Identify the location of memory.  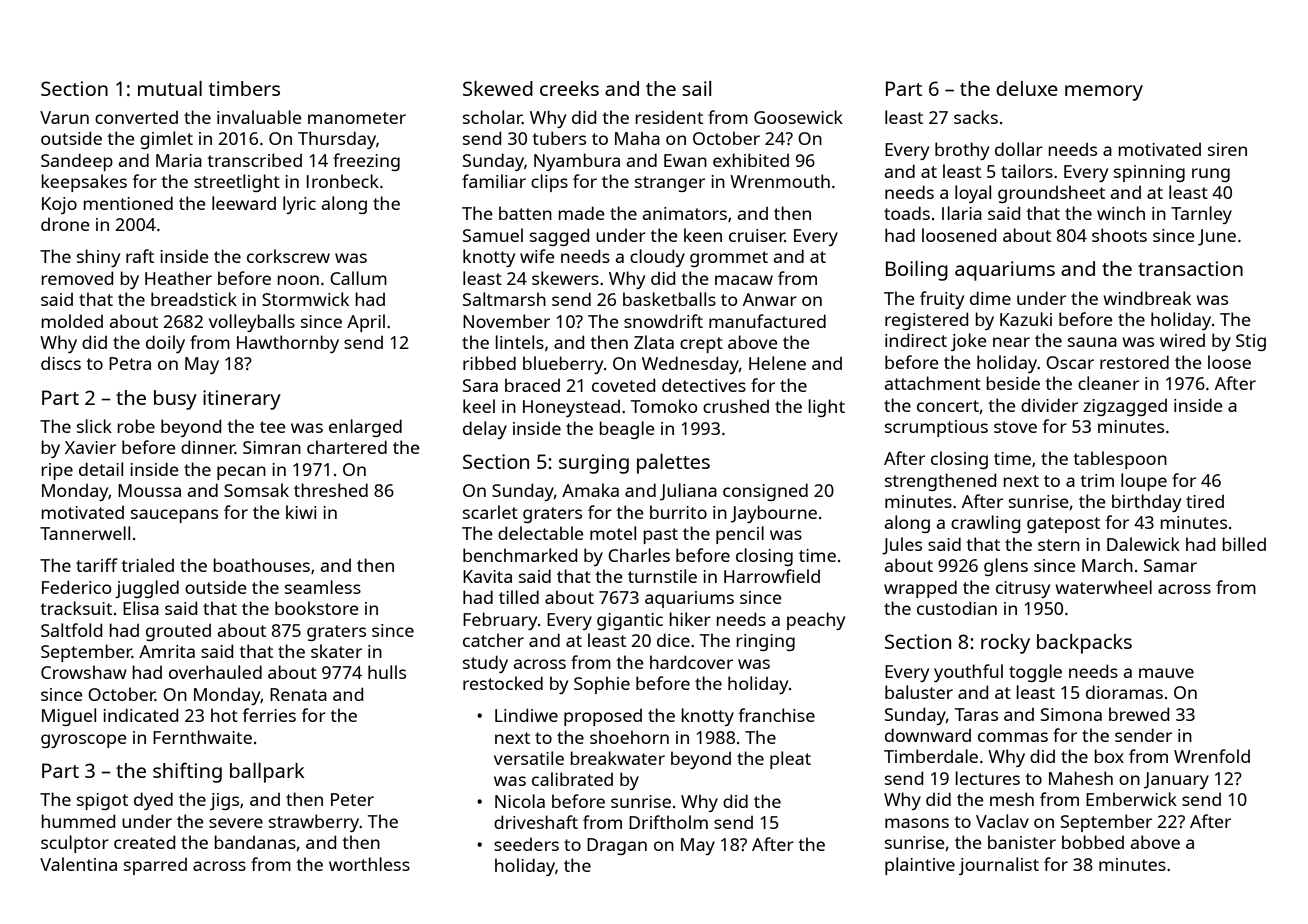
(1104, 93).
